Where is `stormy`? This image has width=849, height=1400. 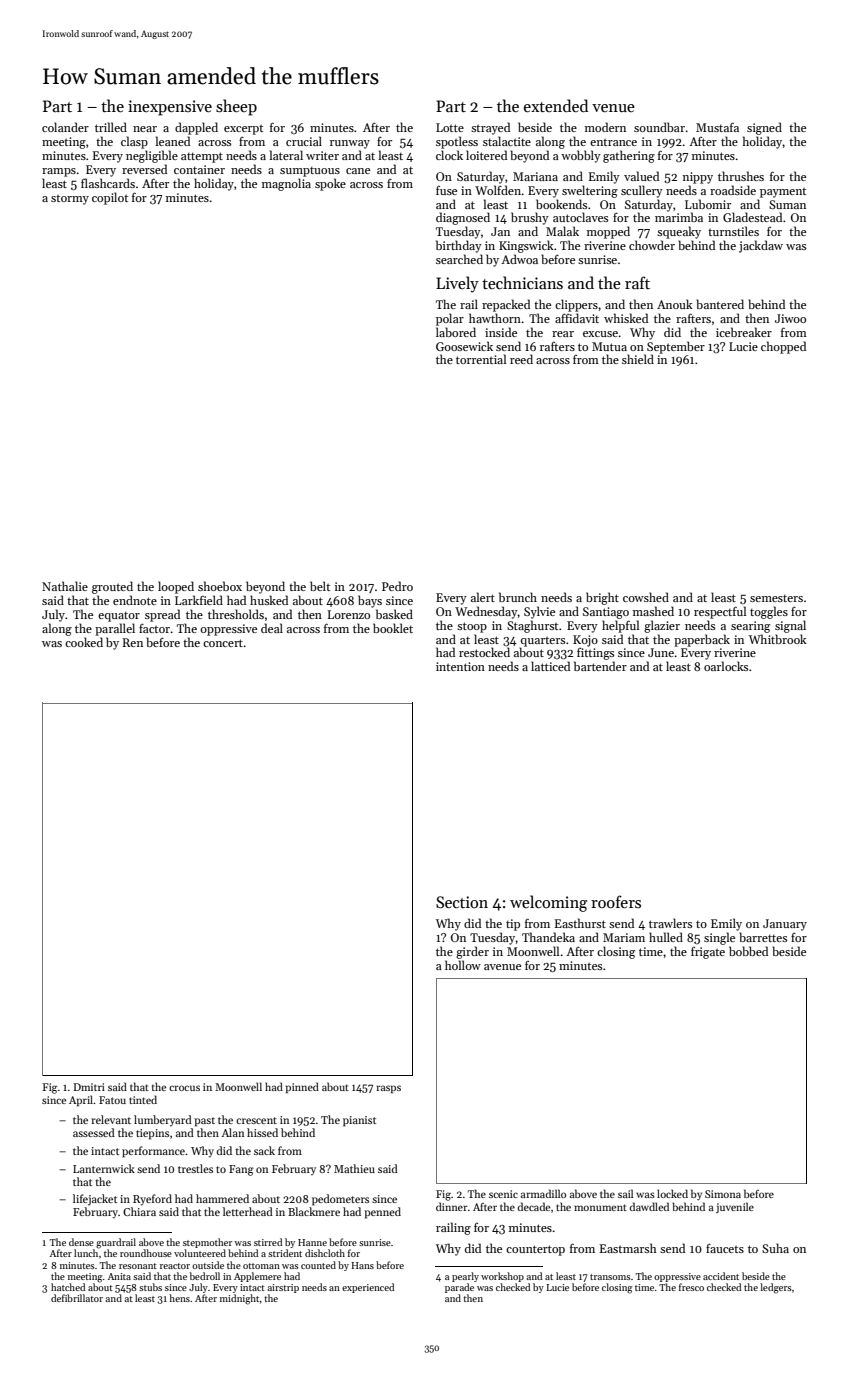
stormy is located at coordinates (70, 199).
